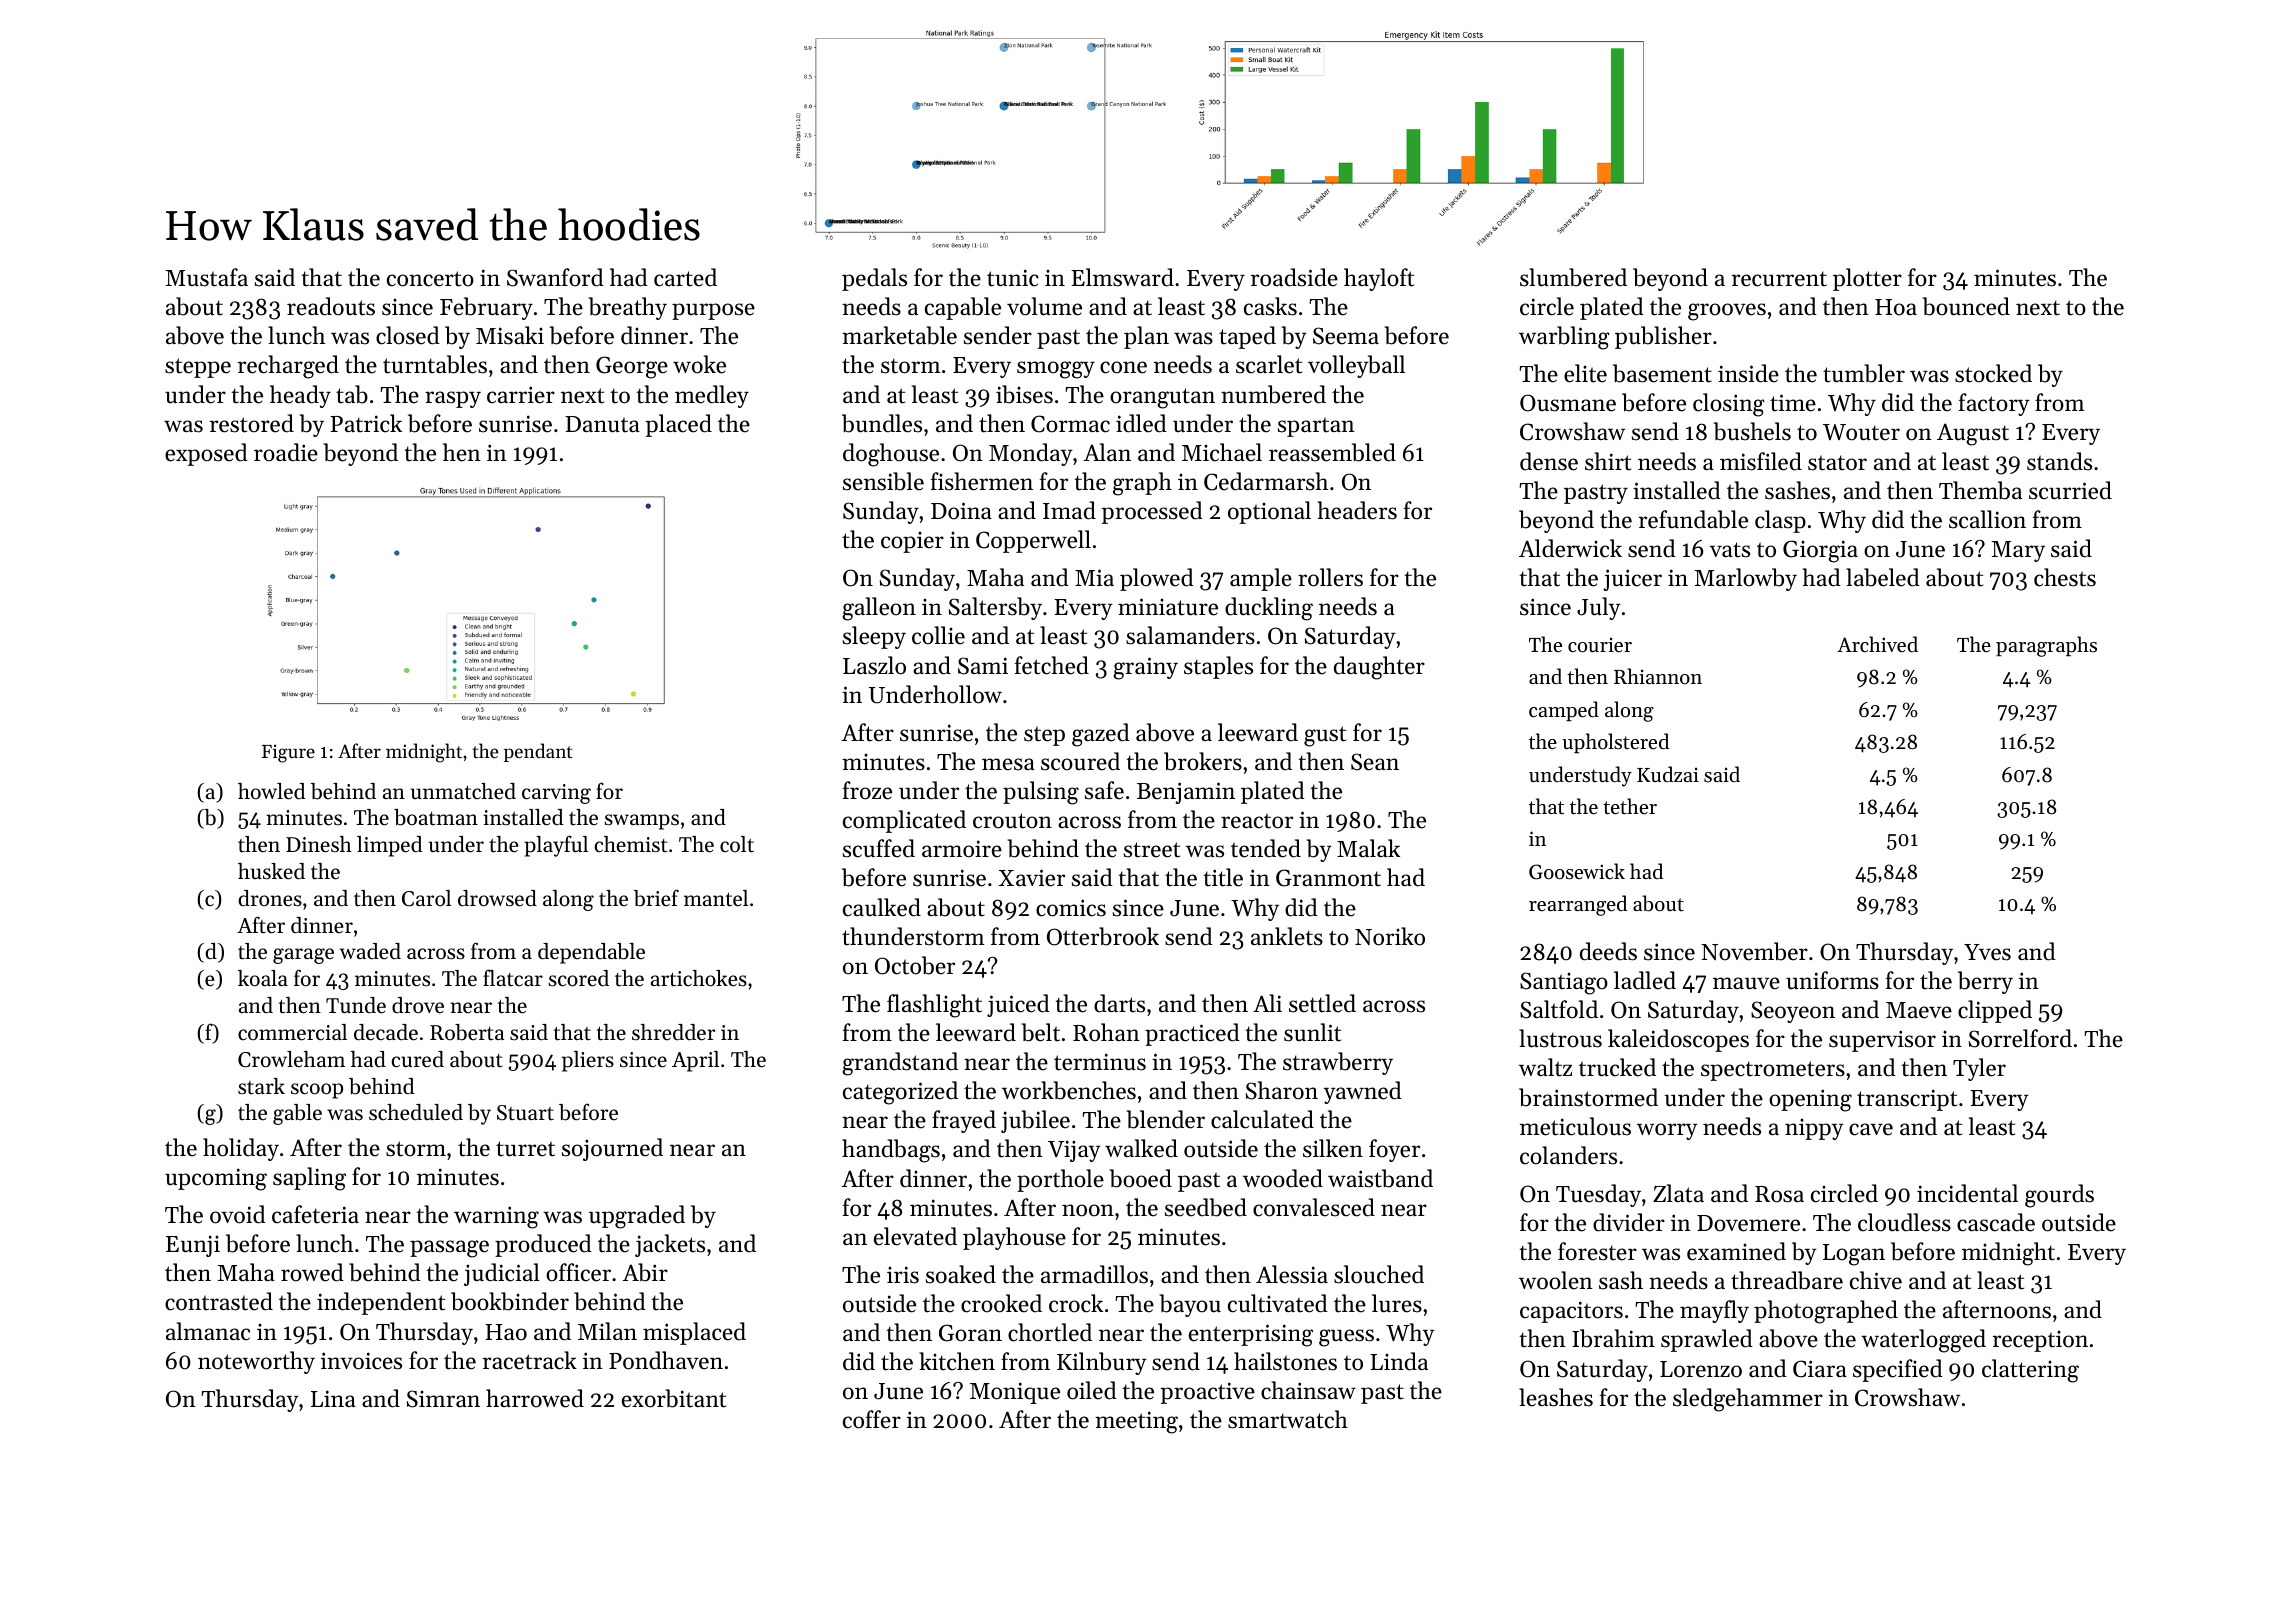  What do you see at coordinates (2059, 461) in the screenshot?
I see `stands` at bounding box center [2059, 461].
